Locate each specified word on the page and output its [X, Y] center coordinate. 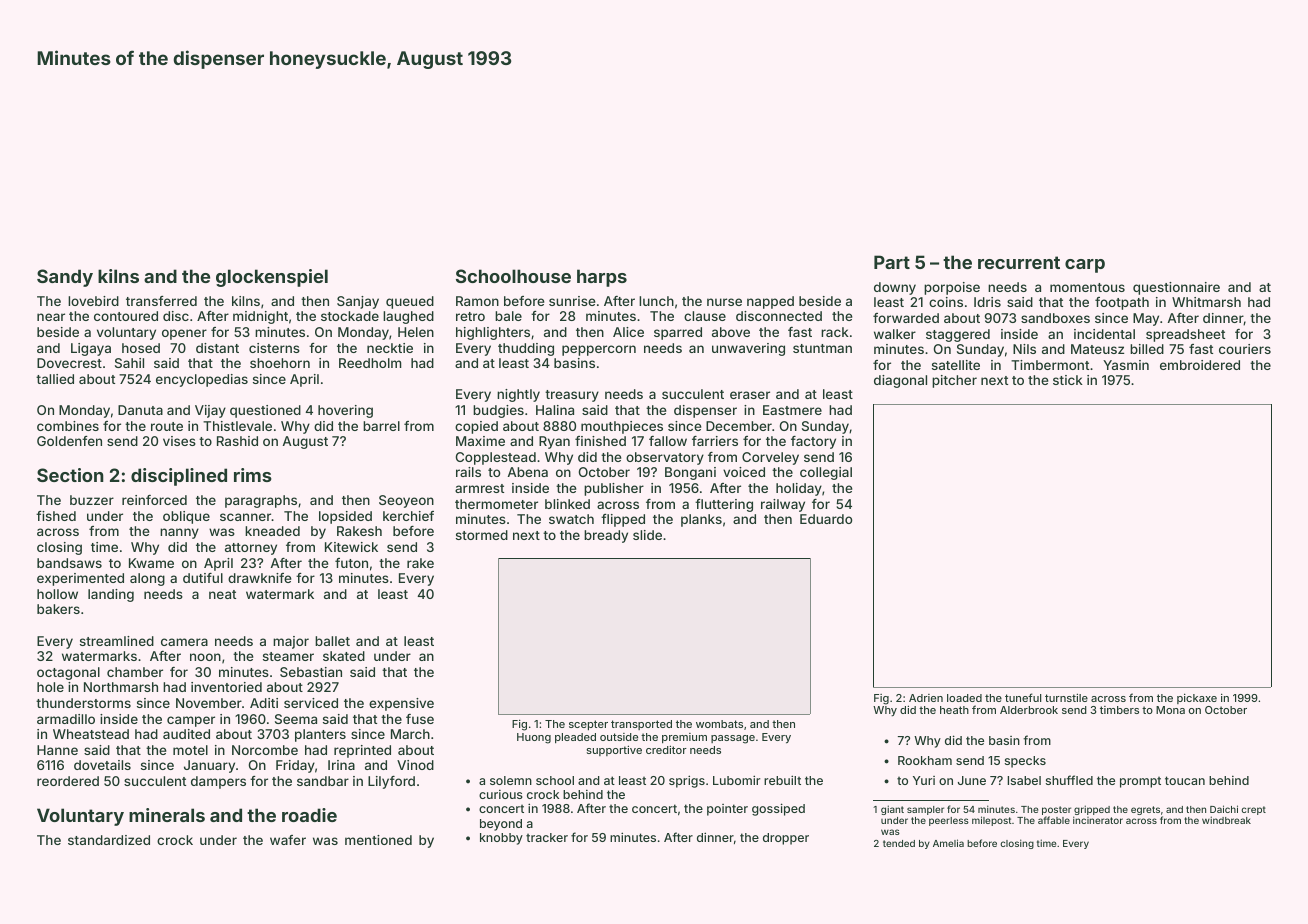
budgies [498, 411]
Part [892, 262]
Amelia [948, 843]
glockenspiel [272, 278]
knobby [501, 839]
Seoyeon [406, 501]
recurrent [1019, 262]
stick [1068, 380]
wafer [288, 840]
